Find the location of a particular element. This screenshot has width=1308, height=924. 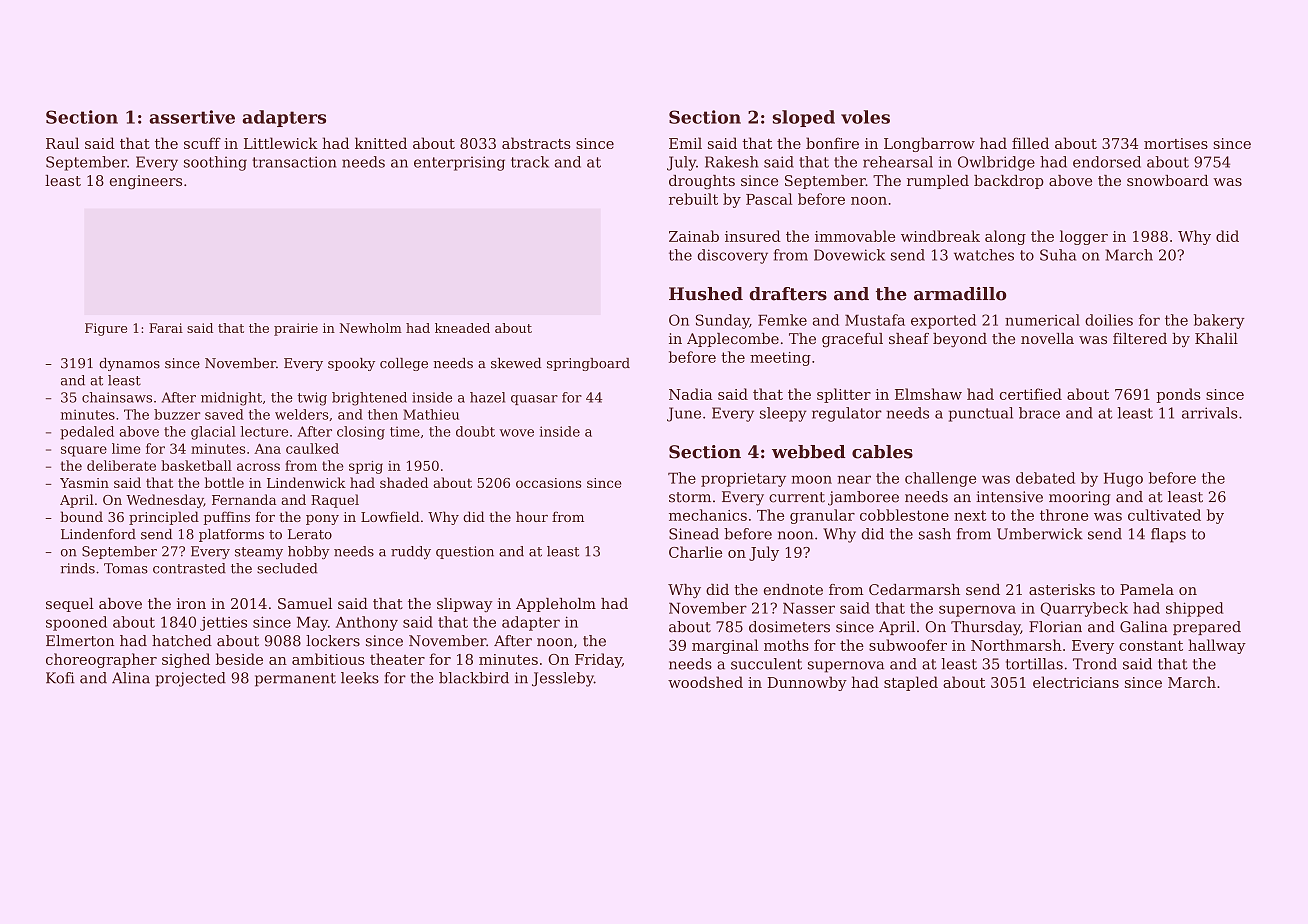

Lindenford is located at coordinates (98, 534).
